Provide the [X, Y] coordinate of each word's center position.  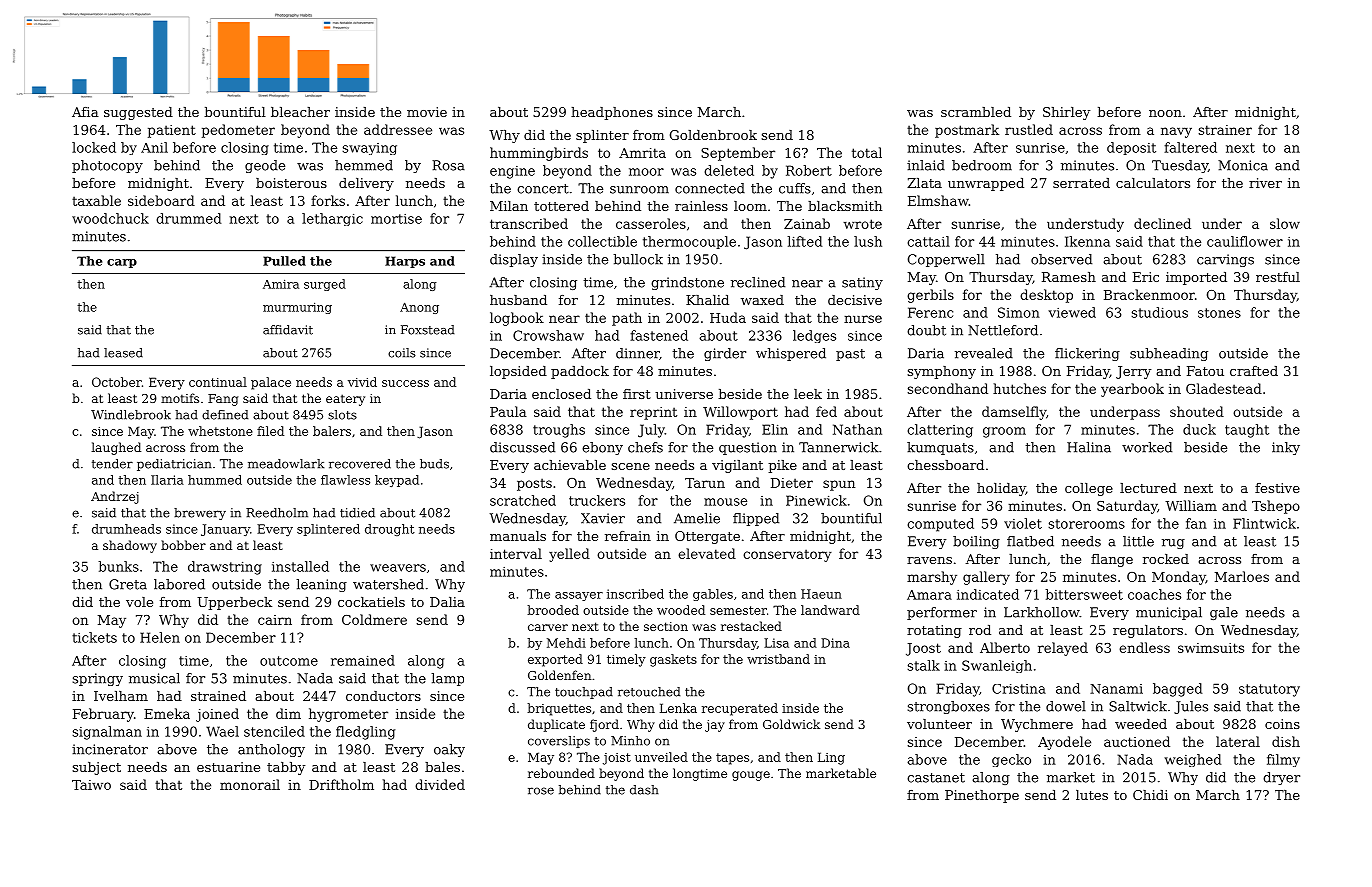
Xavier [603, 518]
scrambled [976, 112]
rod [980, 630]
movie [427, 112]
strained [218, 696]
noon [1165, 113]
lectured [1148, 488]
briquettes [559, 709]
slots [342, 415]
